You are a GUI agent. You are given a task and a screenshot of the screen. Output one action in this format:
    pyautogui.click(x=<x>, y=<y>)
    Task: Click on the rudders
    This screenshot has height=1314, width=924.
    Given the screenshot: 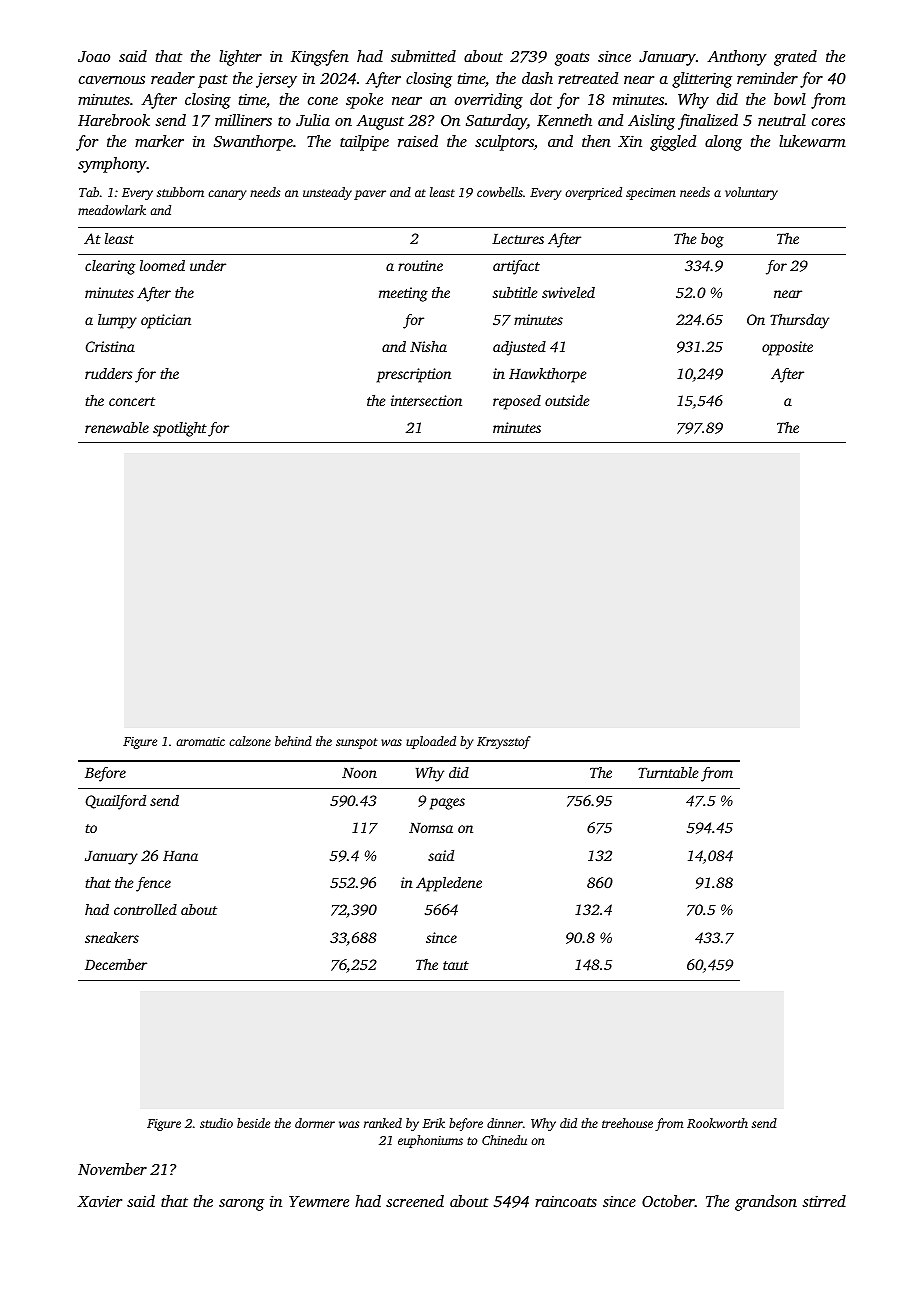 What is the action you would take?
    pyautogui.click(x=108, y=373)
